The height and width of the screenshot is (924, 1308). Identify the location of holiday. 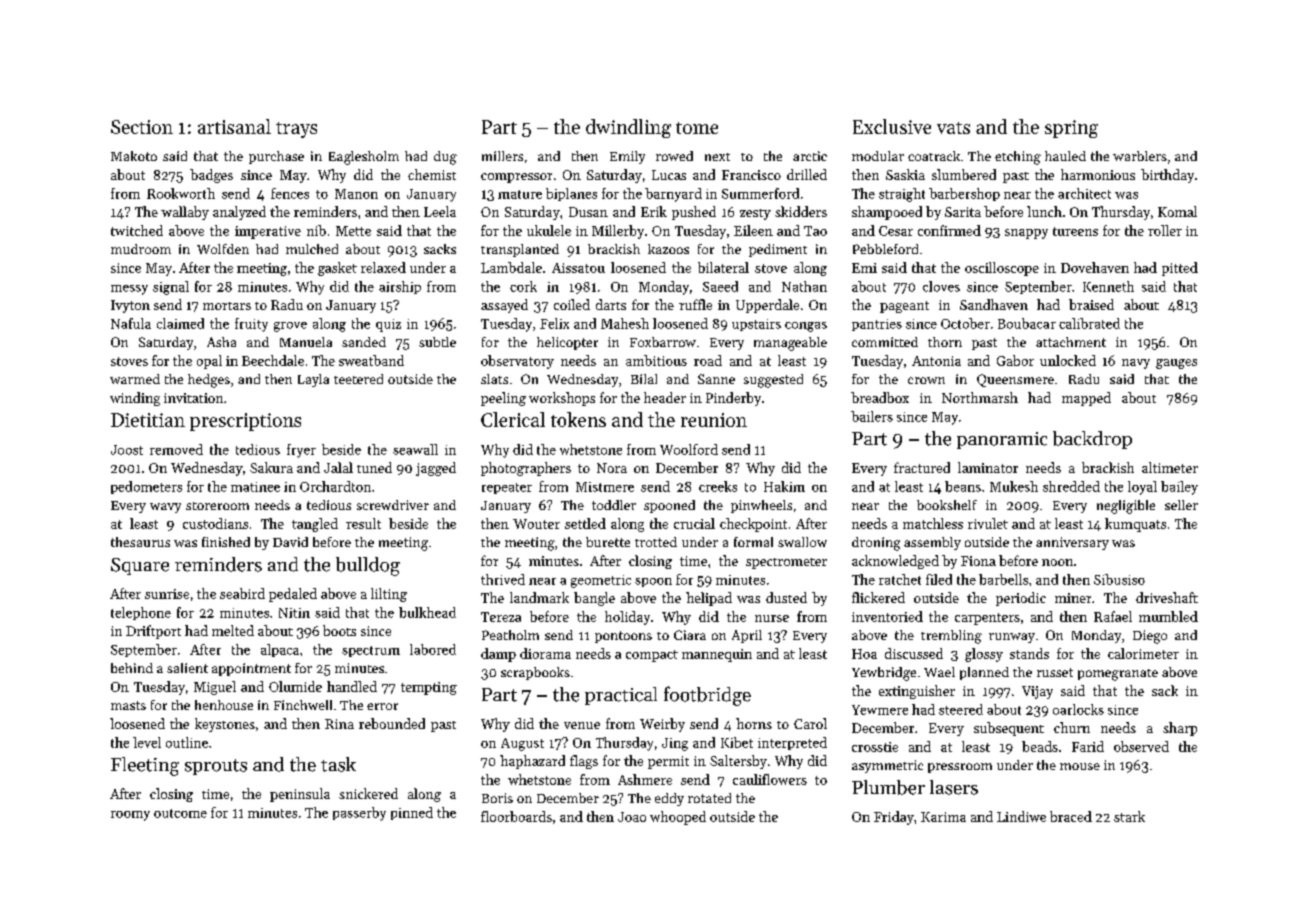
(627, 618).
